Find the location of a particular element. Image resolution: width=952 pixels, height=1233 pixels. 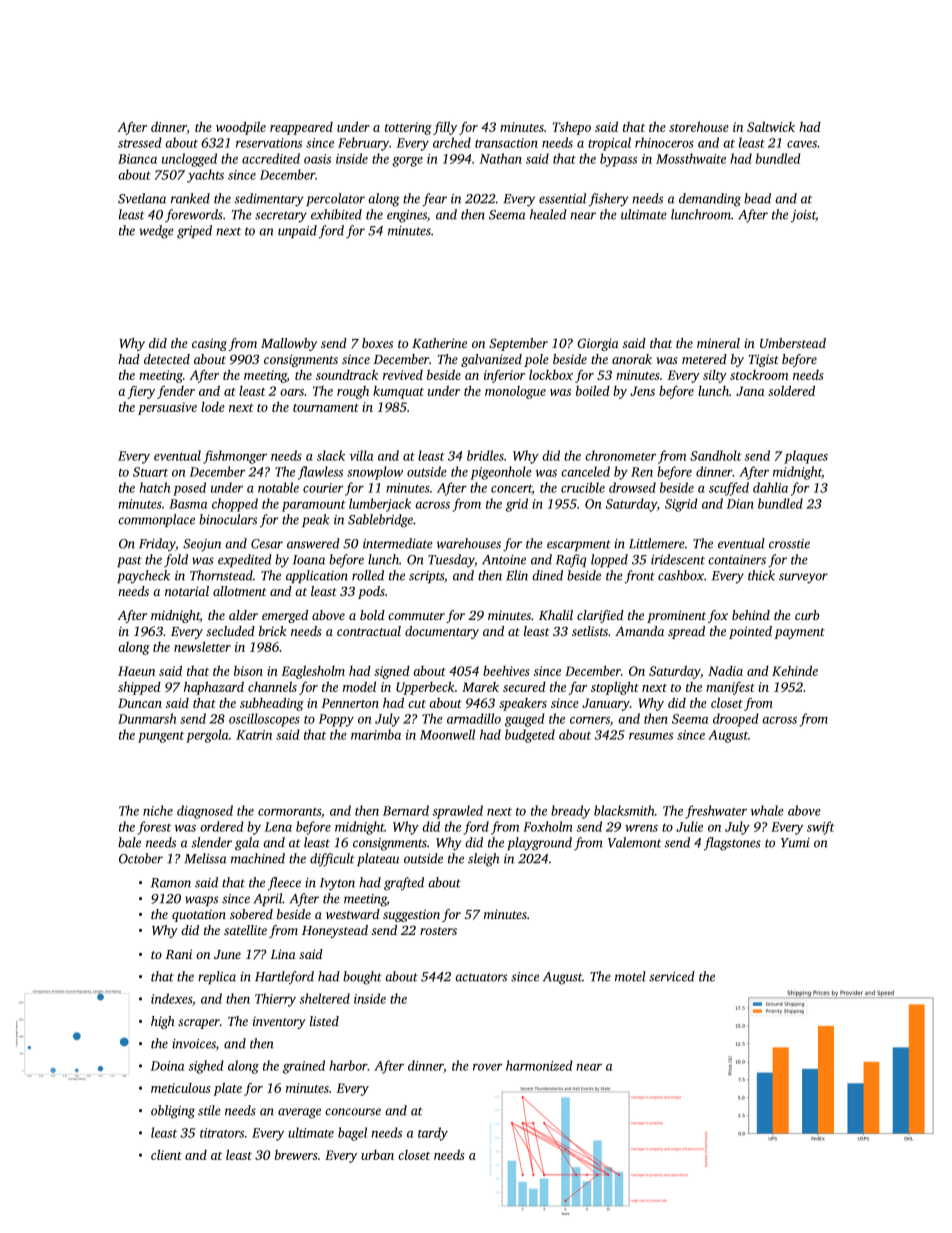

storehouse is located at coordinates (699, 126).
